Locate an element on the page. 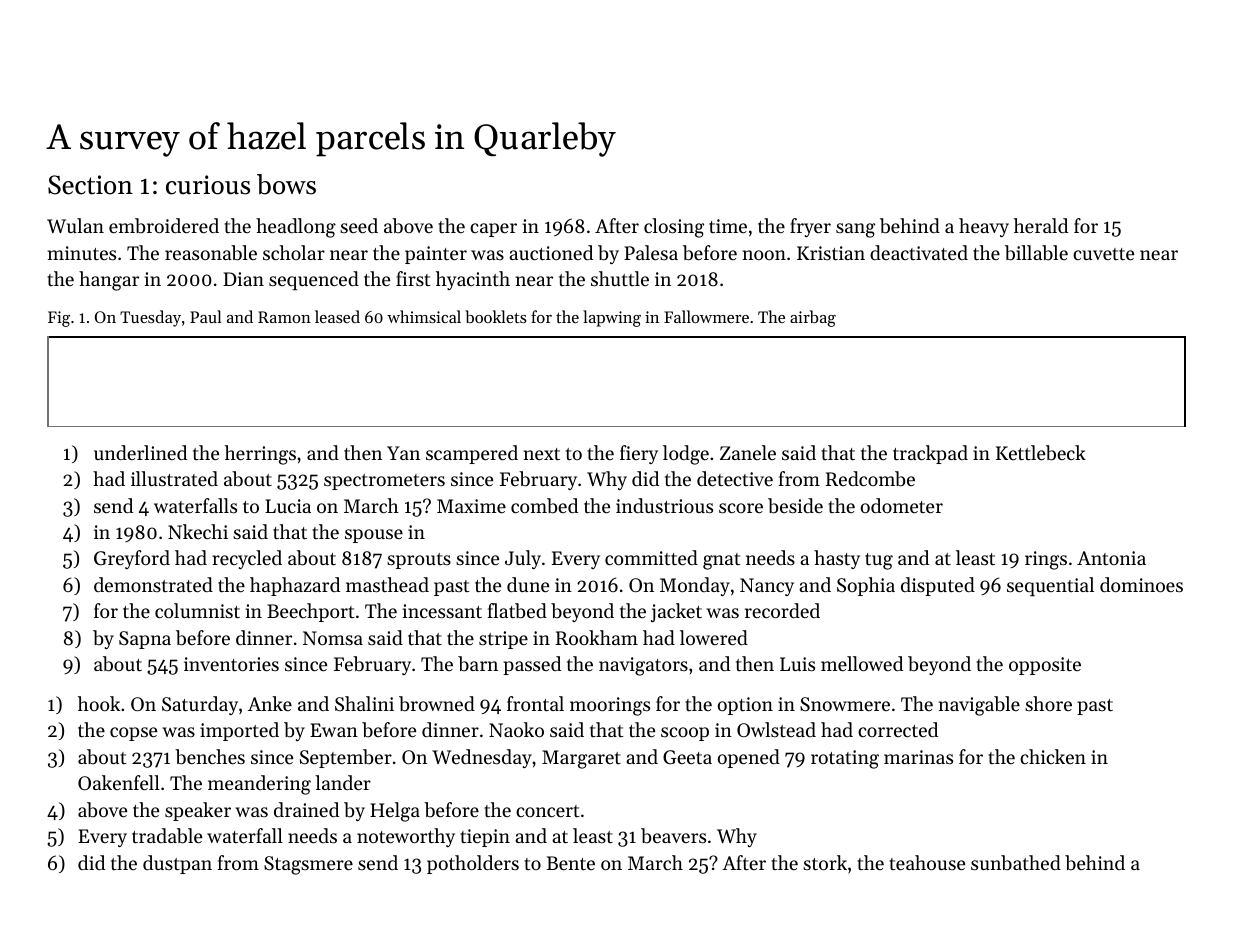  potholders is located at coordinates (473, 864).
